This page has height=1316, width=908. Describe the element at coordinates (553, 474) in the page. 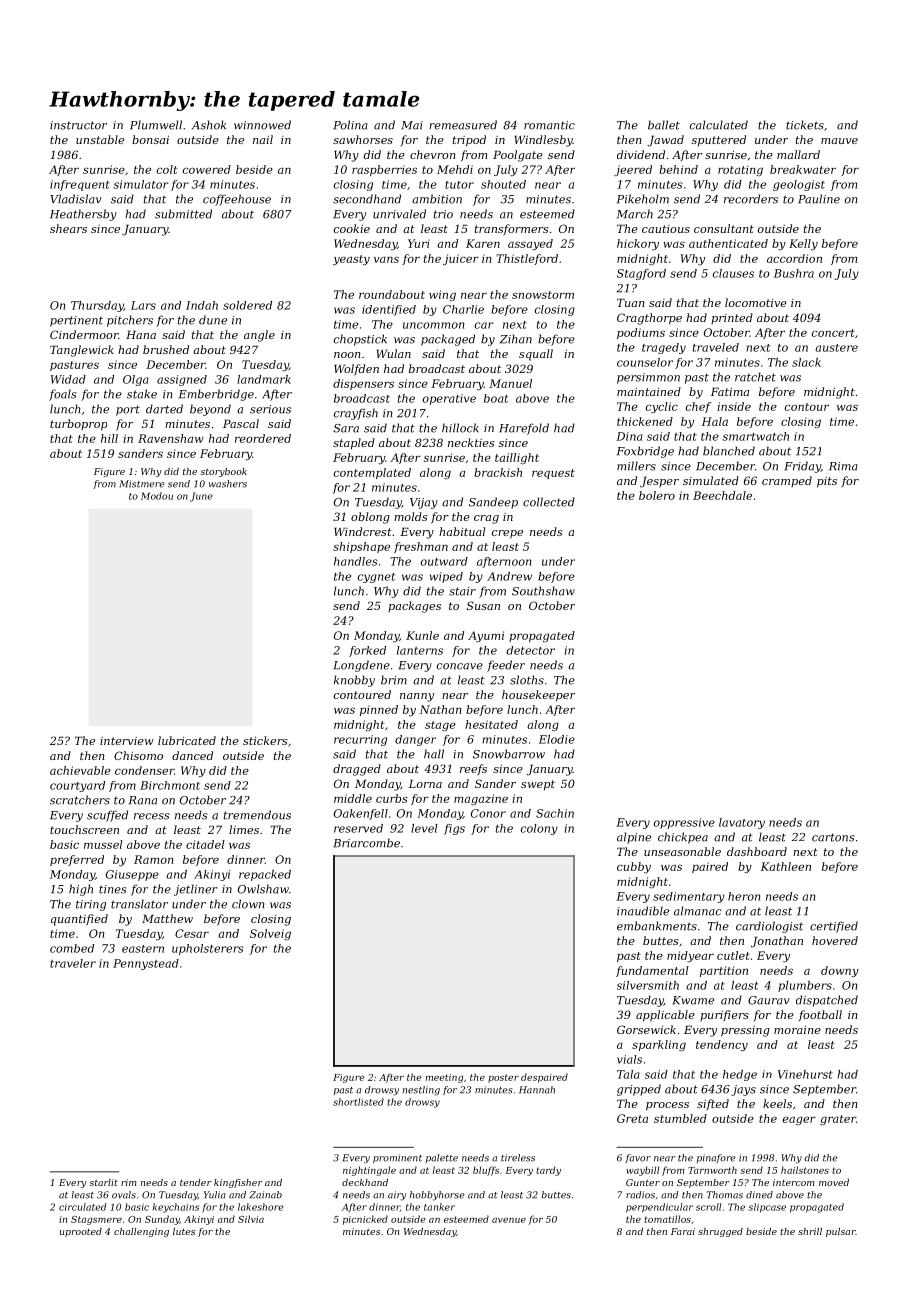

I see `request` at that location.
